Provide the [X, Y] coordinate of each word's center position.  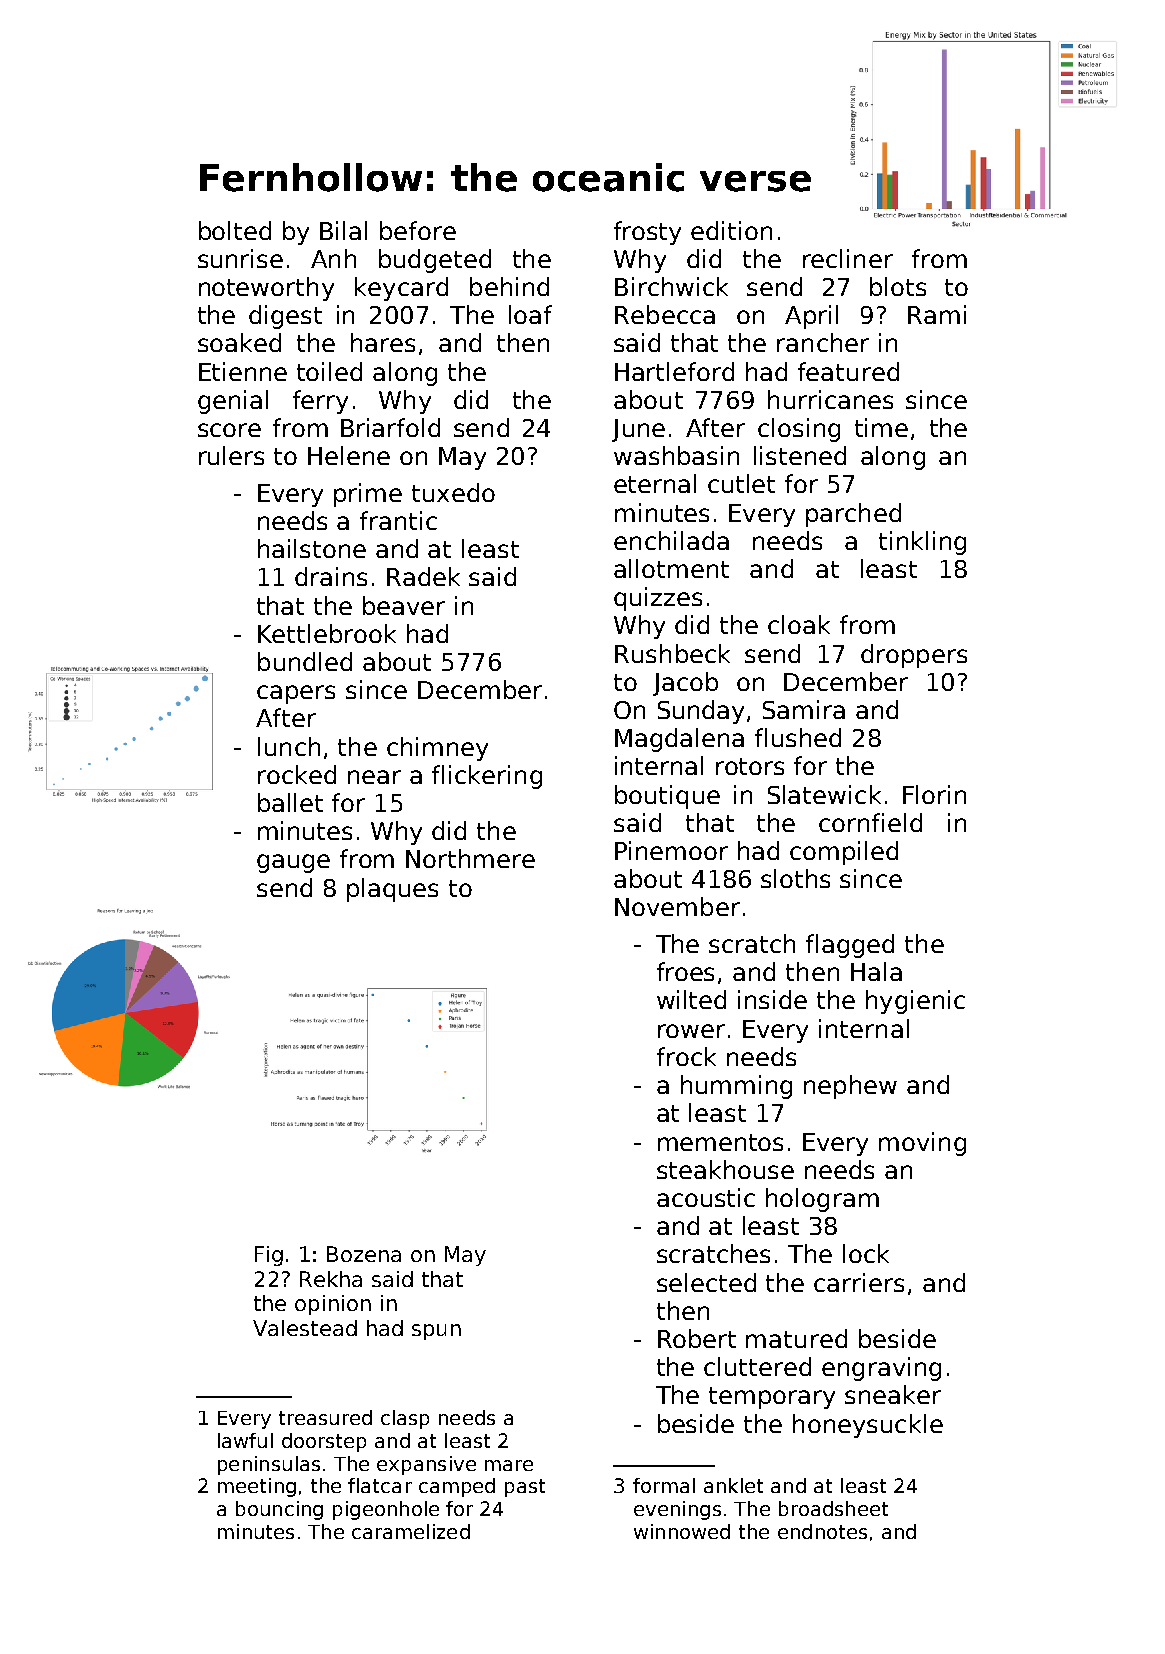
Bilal [343, 230]
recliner [848, 258]
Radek [423, 576]
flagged [850, 946]
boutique [667, 797]
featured [848, 371]
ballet [290, 802]
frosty [647, 233]
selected [706, 1282]
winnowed [682, 1531]
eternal [655, 483]
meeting [257, 1487]
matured [796, 1338]
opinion [333, 1305]
